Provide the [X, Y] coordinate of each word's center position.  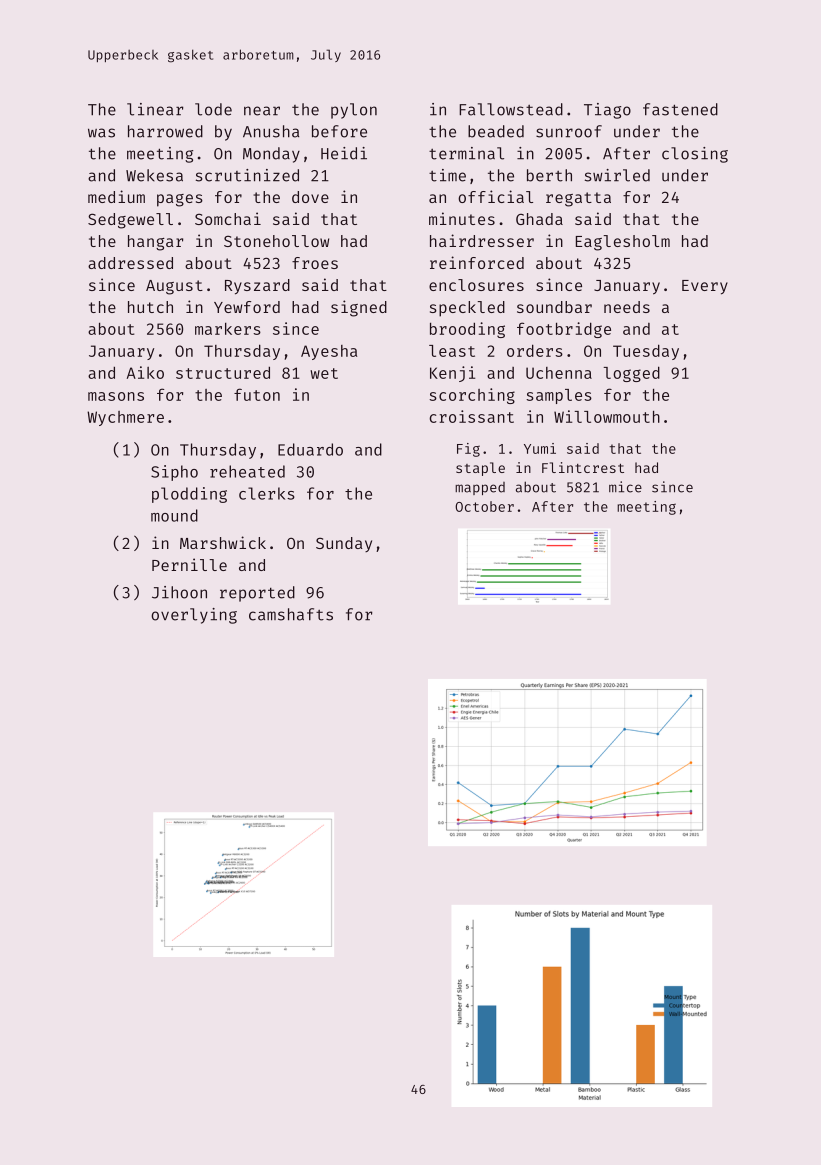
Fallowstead [511, 109]
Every [705, 287]
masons [116, 396]
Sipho [174, 473]
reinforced [477, 262]
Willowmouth [607, 416]
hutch [150, 307]
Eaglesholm [623, 243]
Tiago [607, 111]
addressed [130, 263]
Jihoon [179, 592]
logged [631, 374]
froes [315, 263]
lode [213, 109]
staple [480, 469]
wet [324, 373]
